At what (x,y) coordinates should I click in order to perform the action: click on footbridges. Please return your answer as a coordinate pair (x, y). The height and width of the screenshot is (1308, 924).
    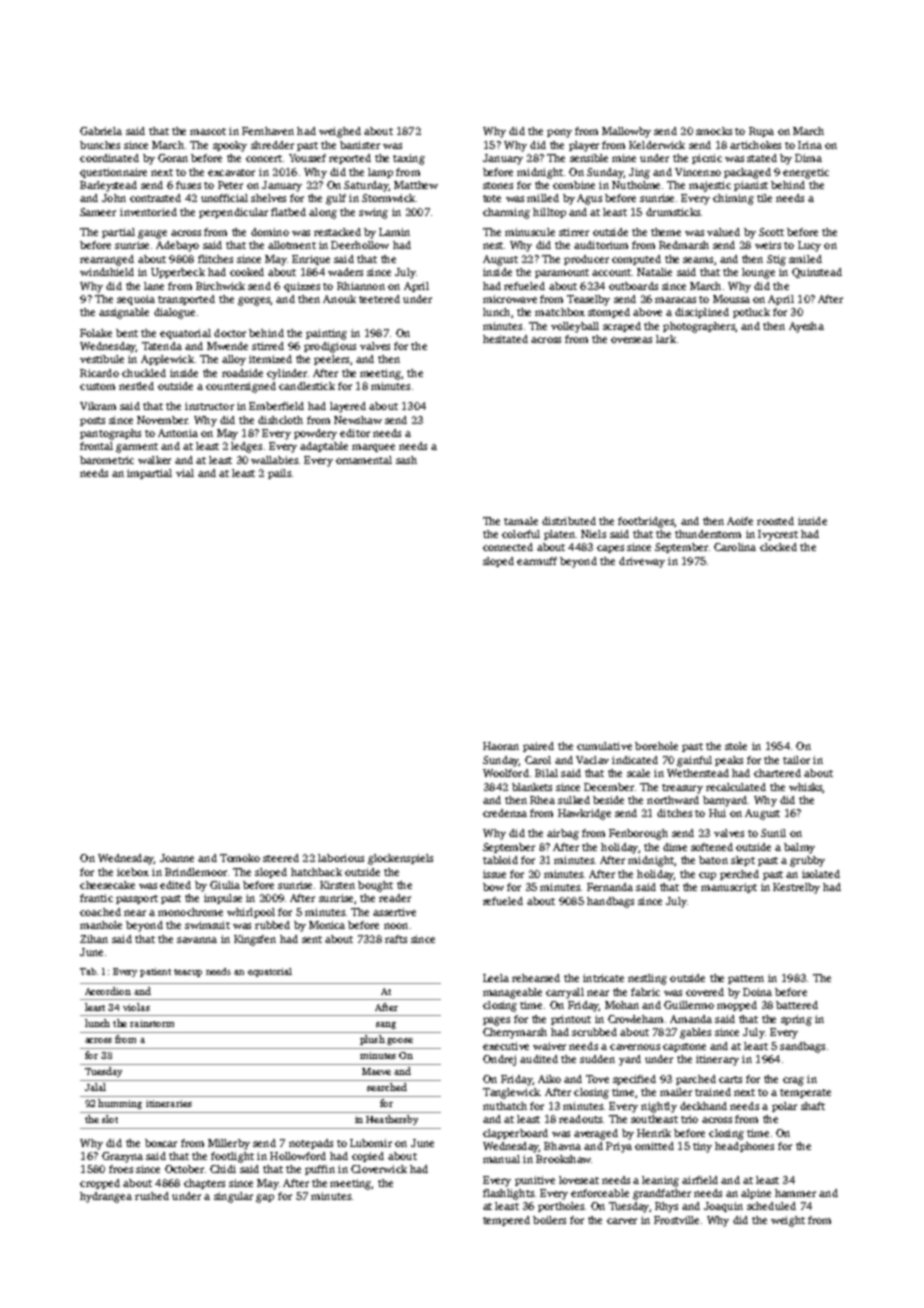
    Looking at the image, I should click on (646, 522).
